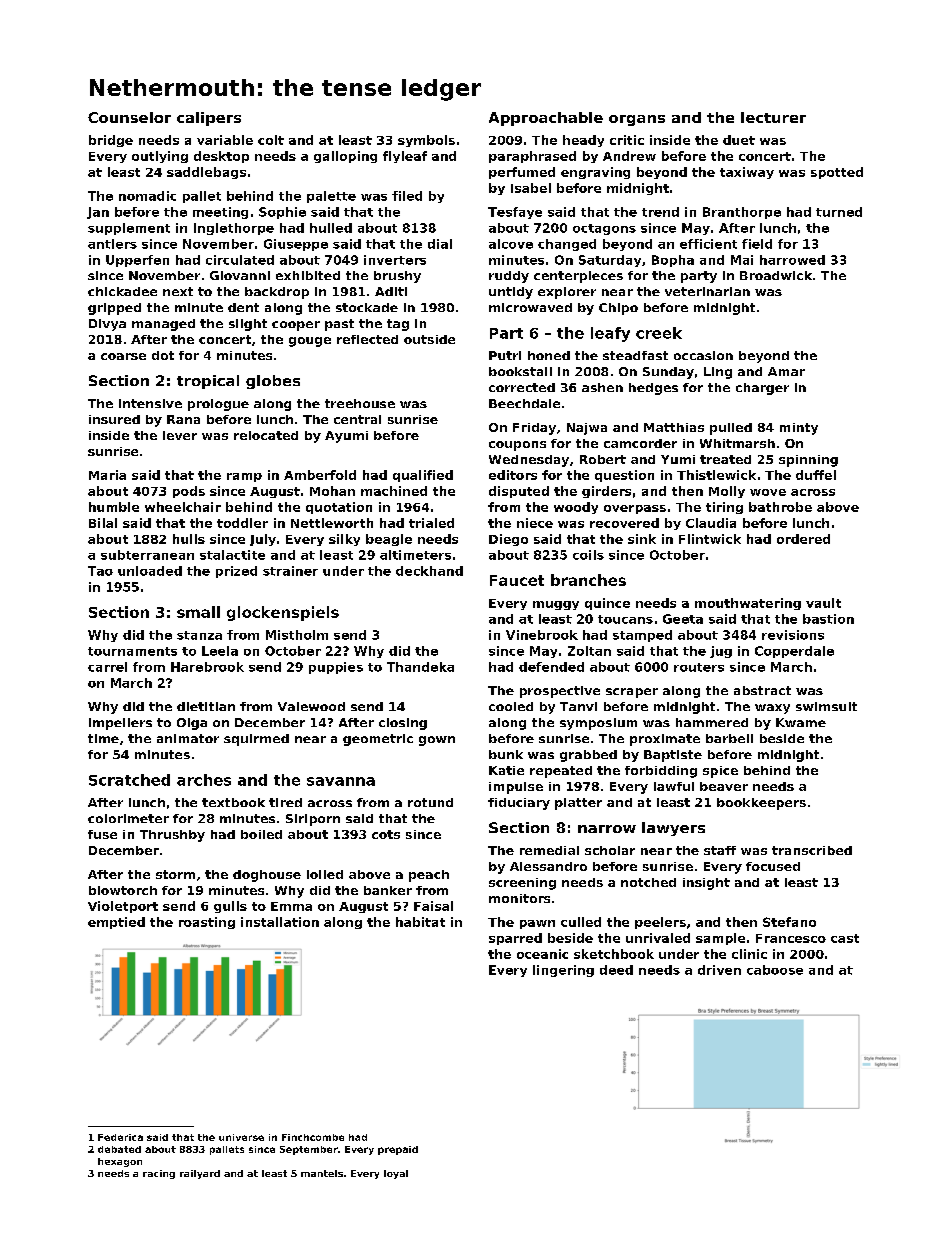 This screenshot has height=1233, width=952. Describe the element at coordinates (267, 876) in the screenshot. I see `doghouse` at that location.
